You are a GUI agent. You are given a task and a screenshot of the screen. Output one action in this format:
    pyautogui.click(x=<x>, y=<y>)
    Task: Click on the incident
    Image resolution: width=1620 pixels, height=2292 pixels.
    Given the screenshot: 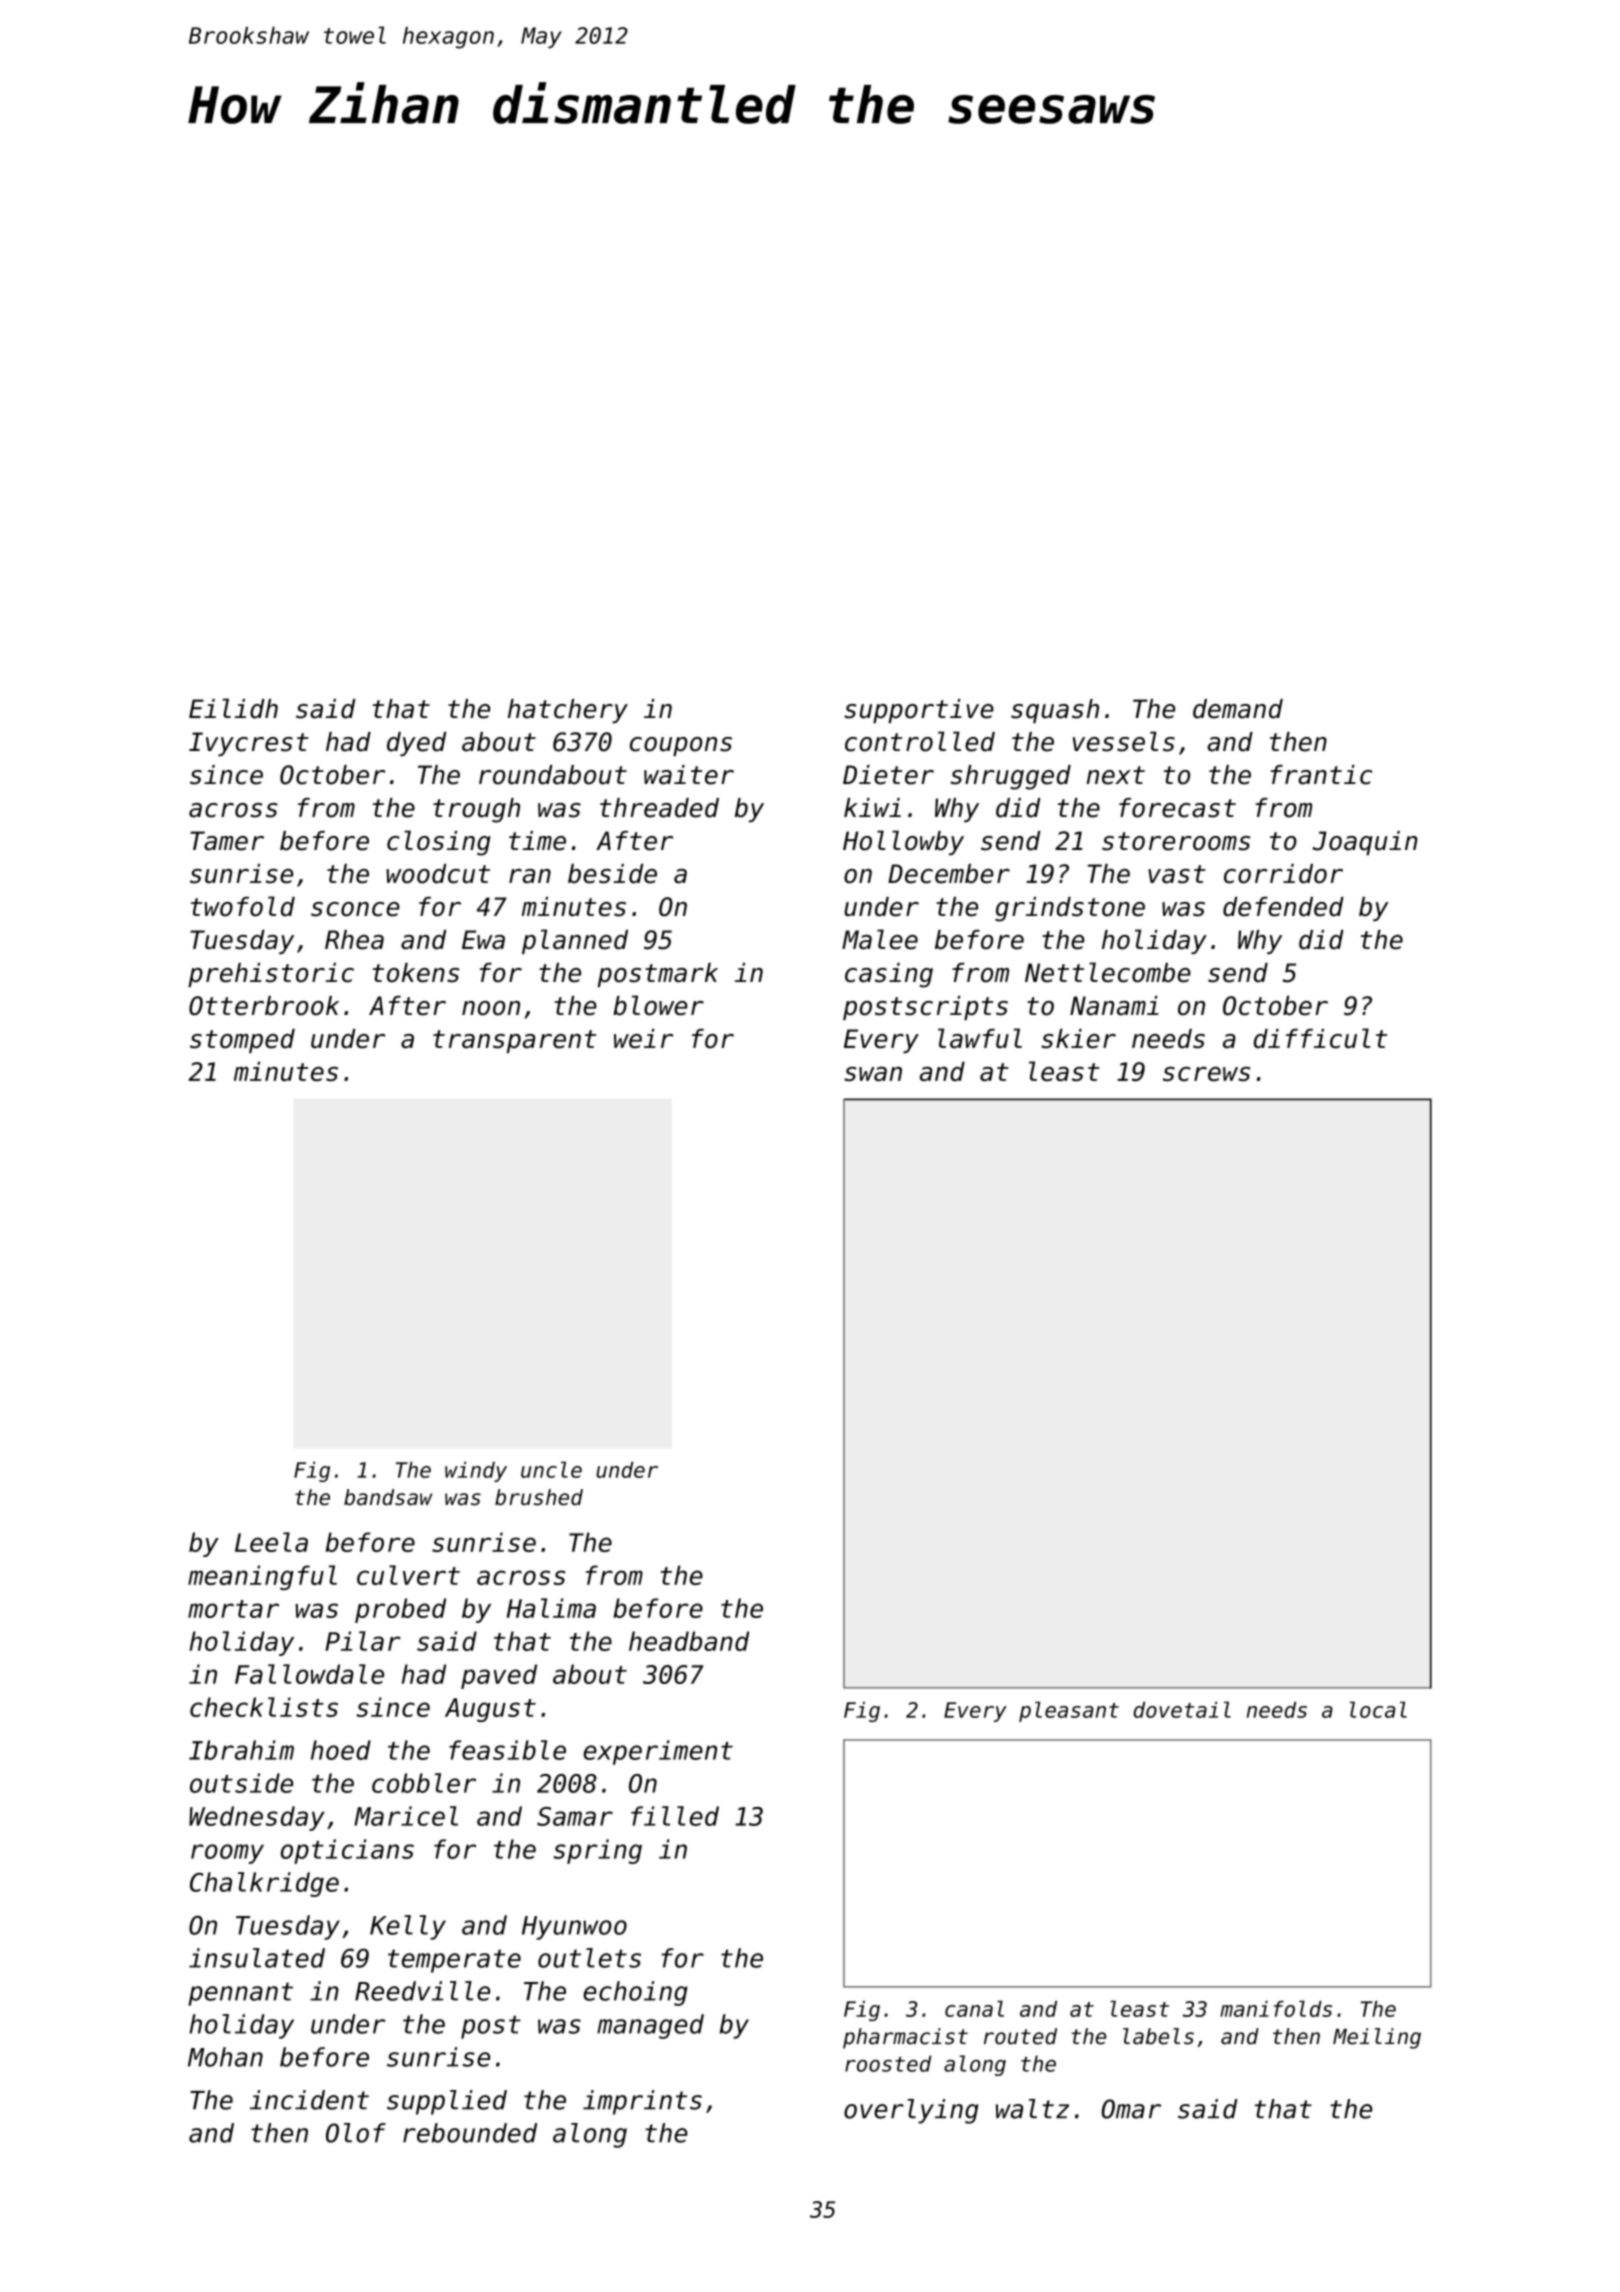 What is the action you would take?
    pyautogui.click(x=309, y=2100)
